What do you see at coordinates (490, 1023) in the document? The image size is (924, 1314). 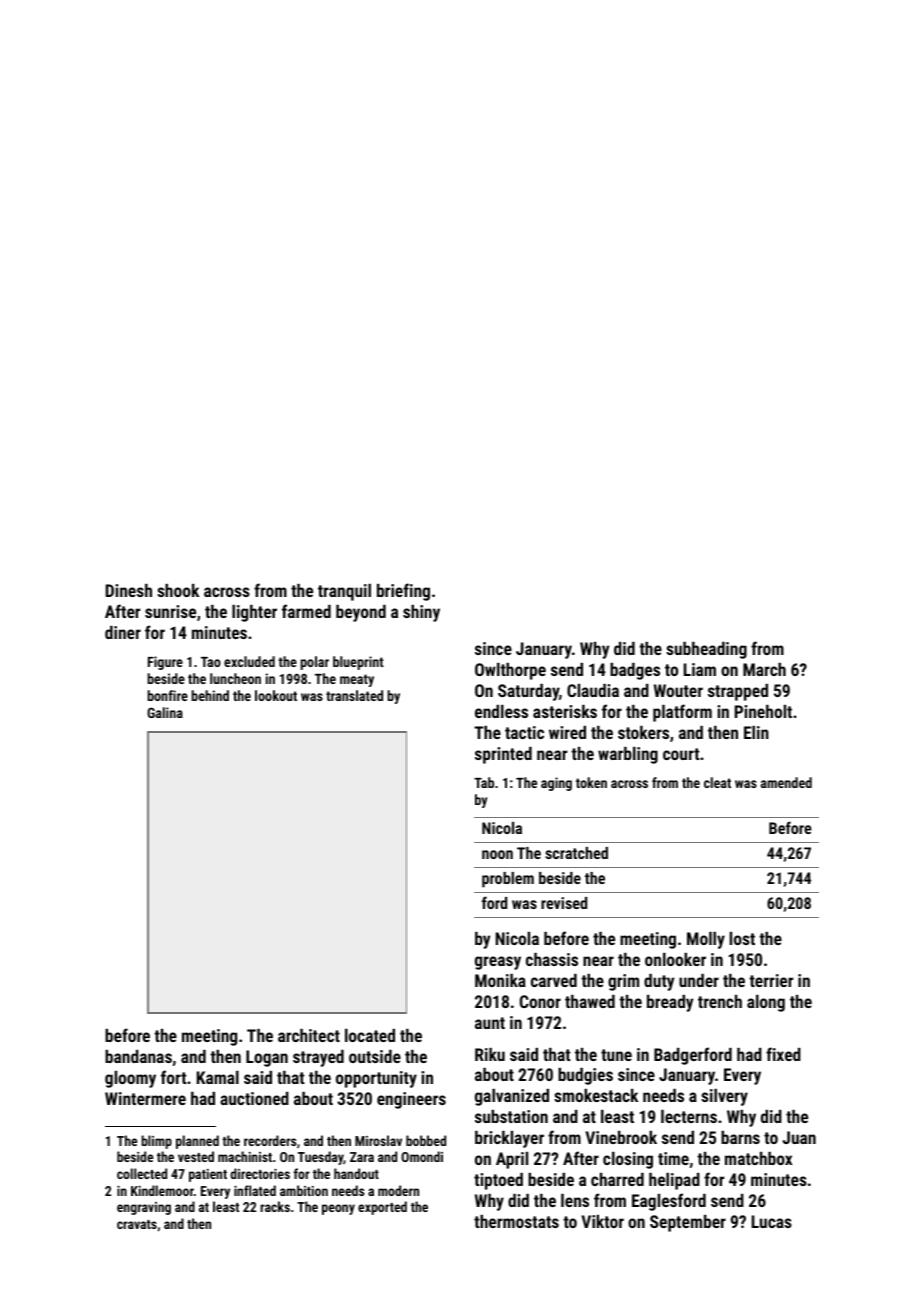 I see `aunt` at bounding box center [490, 1023].
